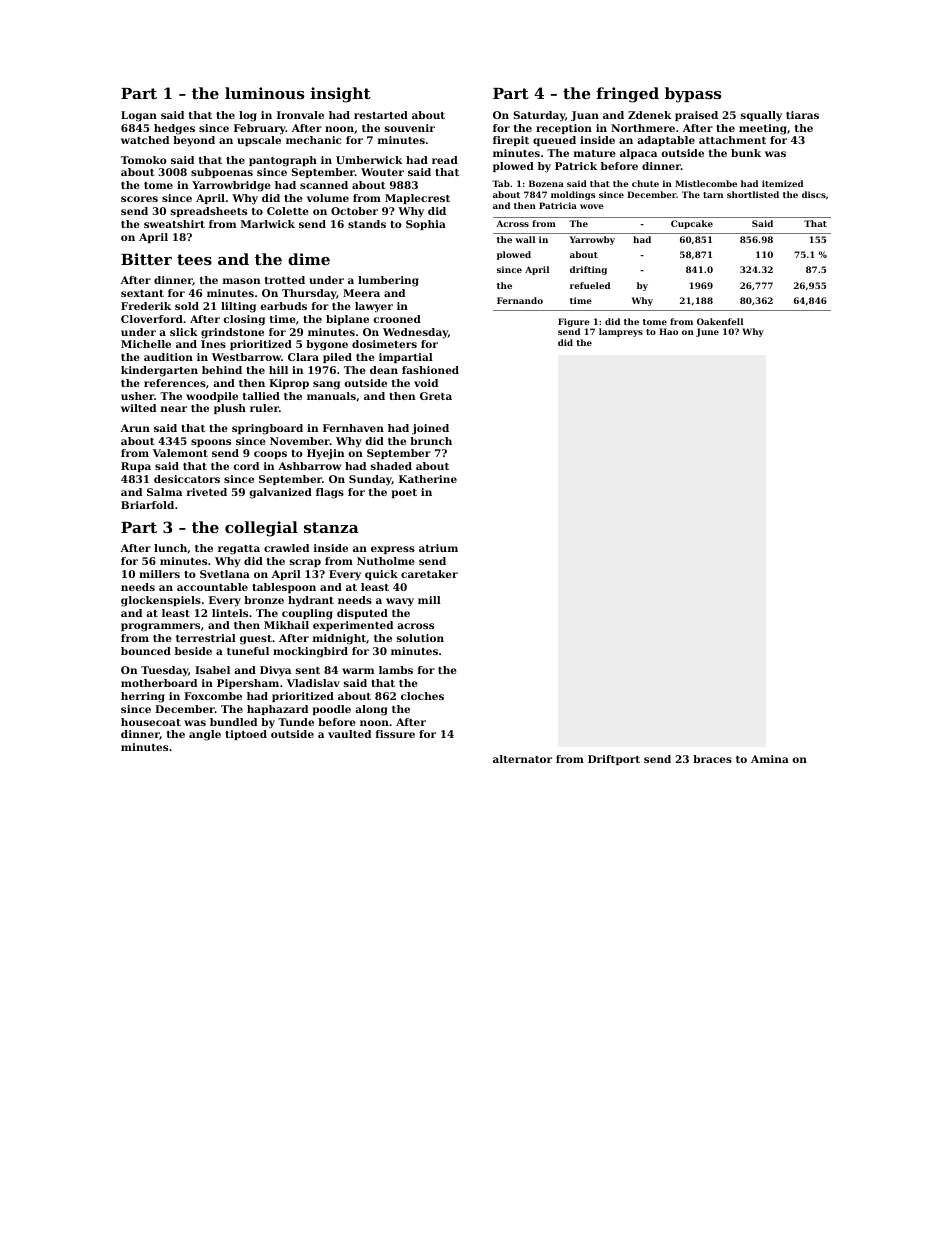 The width and height of the page is (952, 1233). What do you see at coordinates (264, 93) in the page?
I see `luminous` at bounding box center [264, 93].
